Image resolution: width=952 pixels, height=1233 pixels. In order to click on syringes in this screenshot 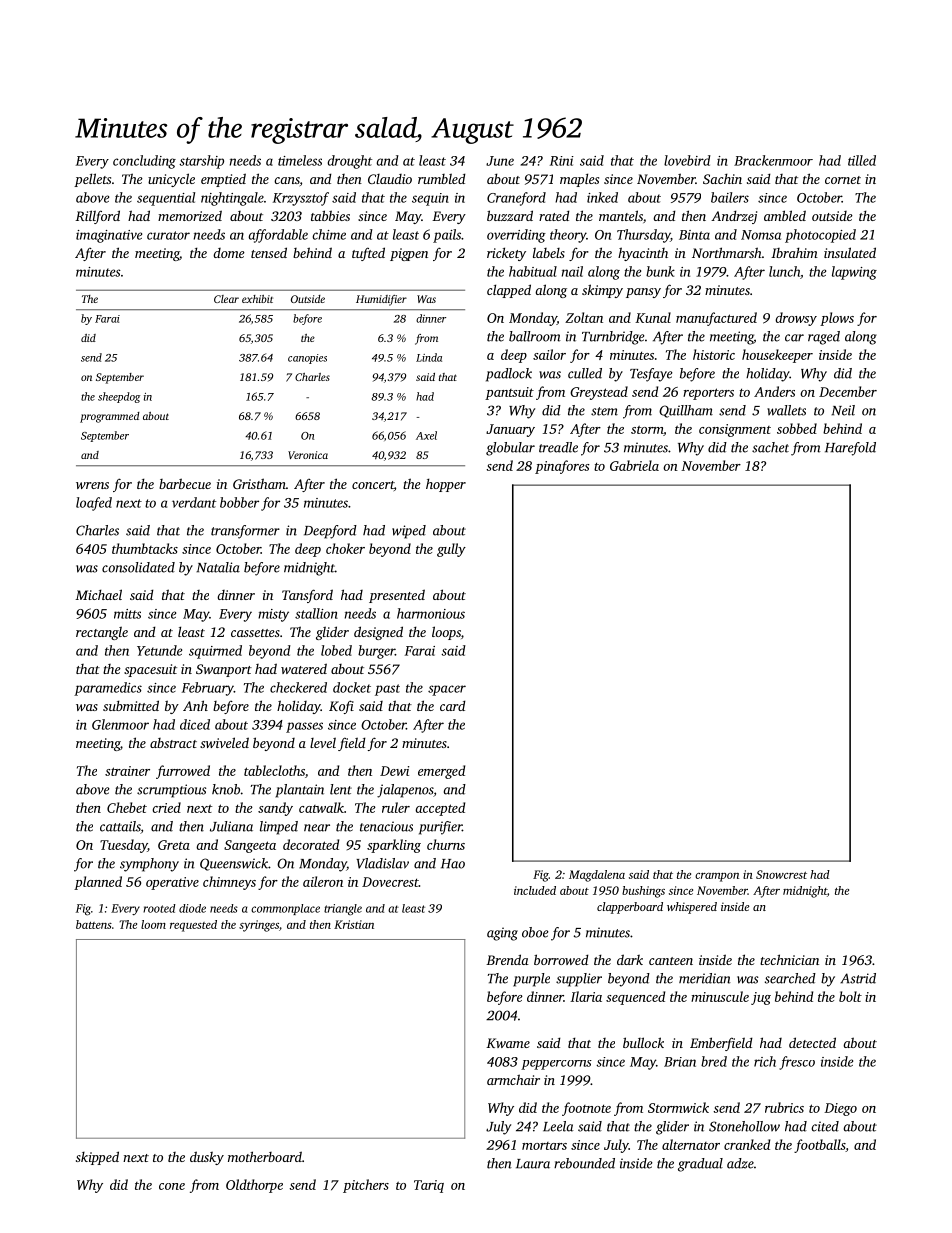, I will do `click(259, 926)`.
